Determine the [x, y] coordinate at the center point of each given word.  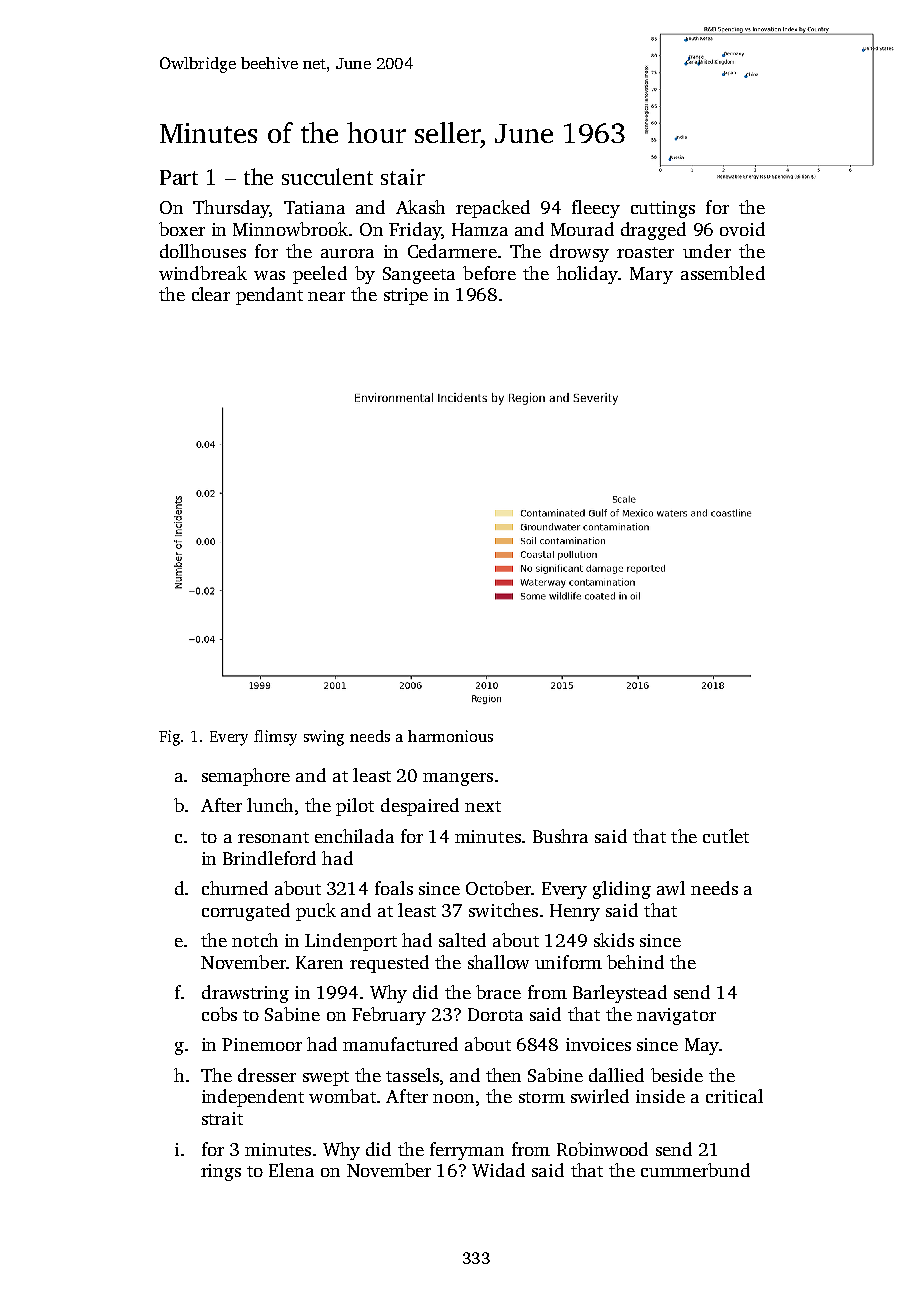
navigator [676, 1016]
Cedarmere [452, 251]
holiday [587, 275]
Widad [498, 1170]
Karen [319, 962]
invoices [598, 1044]
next [483, 806]
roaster [645, 252]
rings [221, 1172]
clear [211, 294]
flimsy [275, 738]
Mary [651, 275]
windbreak [203, 273]
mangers [458, 779]
